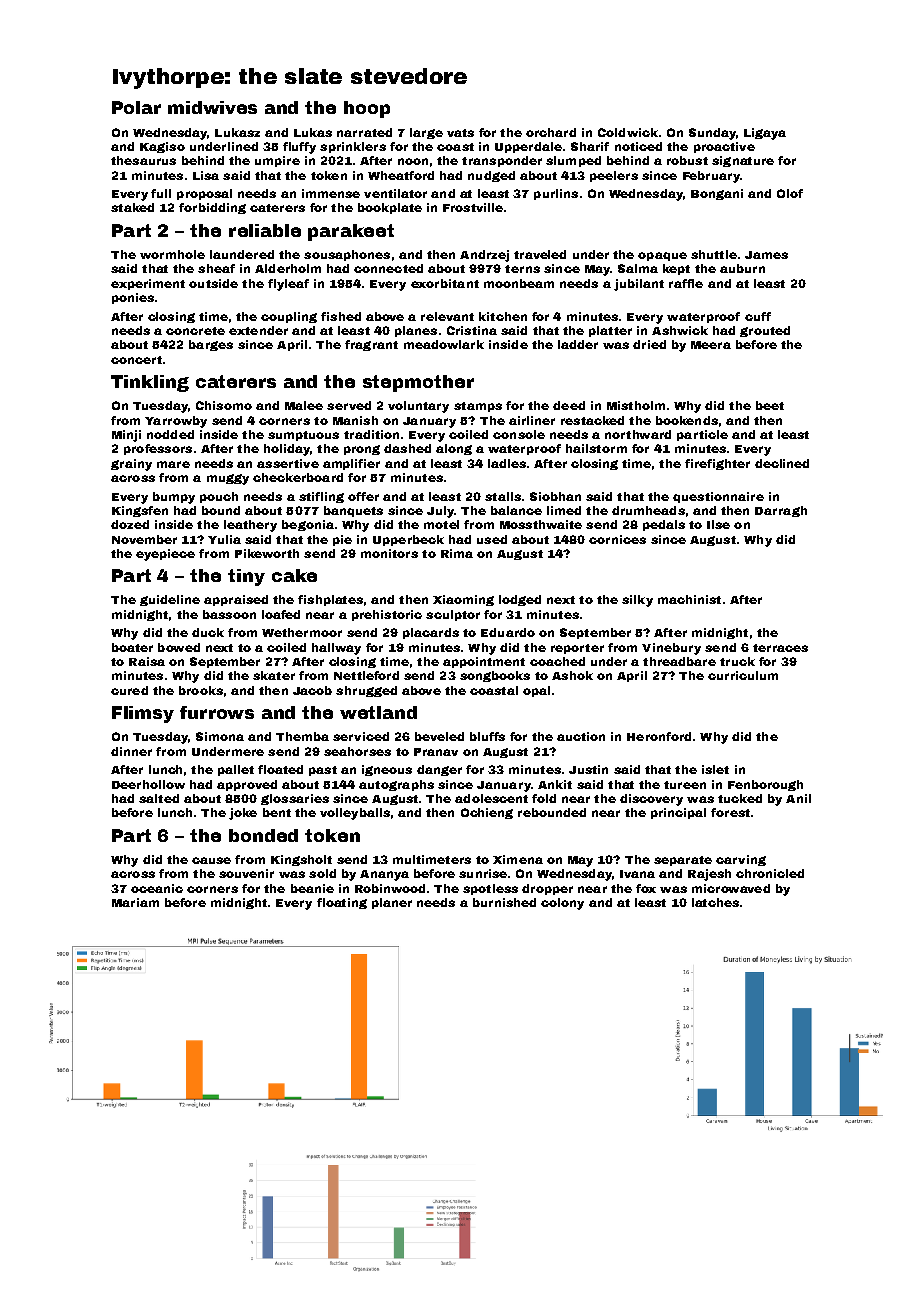 This screenshot has height=1308, width=924. Describe the element at coordinates (715, 902) in the screenshot. I see `latches` at that location.
